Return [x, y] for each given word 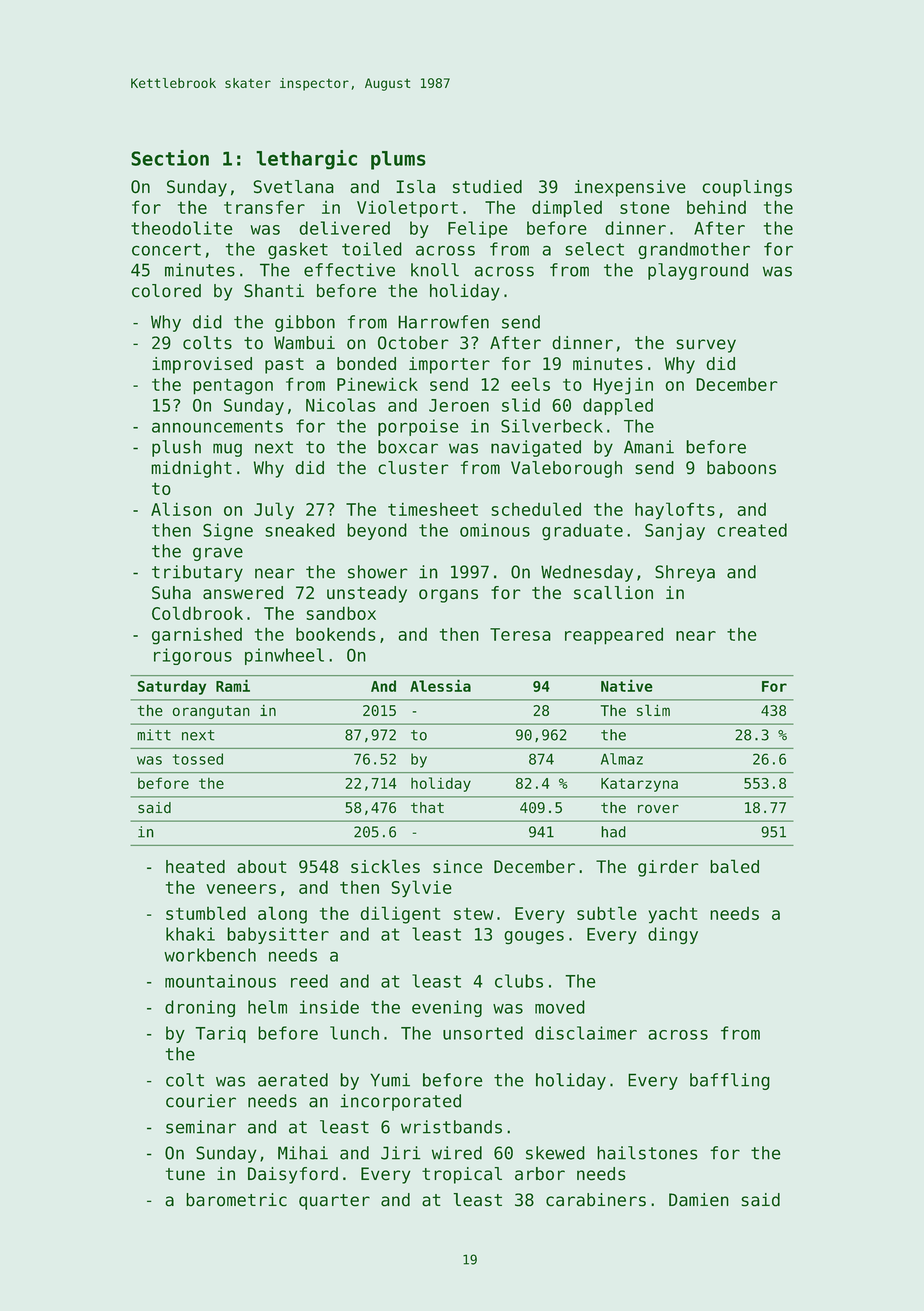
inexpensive [630, 188]
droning [200, 1008]
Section [170, 158]
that [427, 807]
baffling [730, 1081]
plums [398, 160]
